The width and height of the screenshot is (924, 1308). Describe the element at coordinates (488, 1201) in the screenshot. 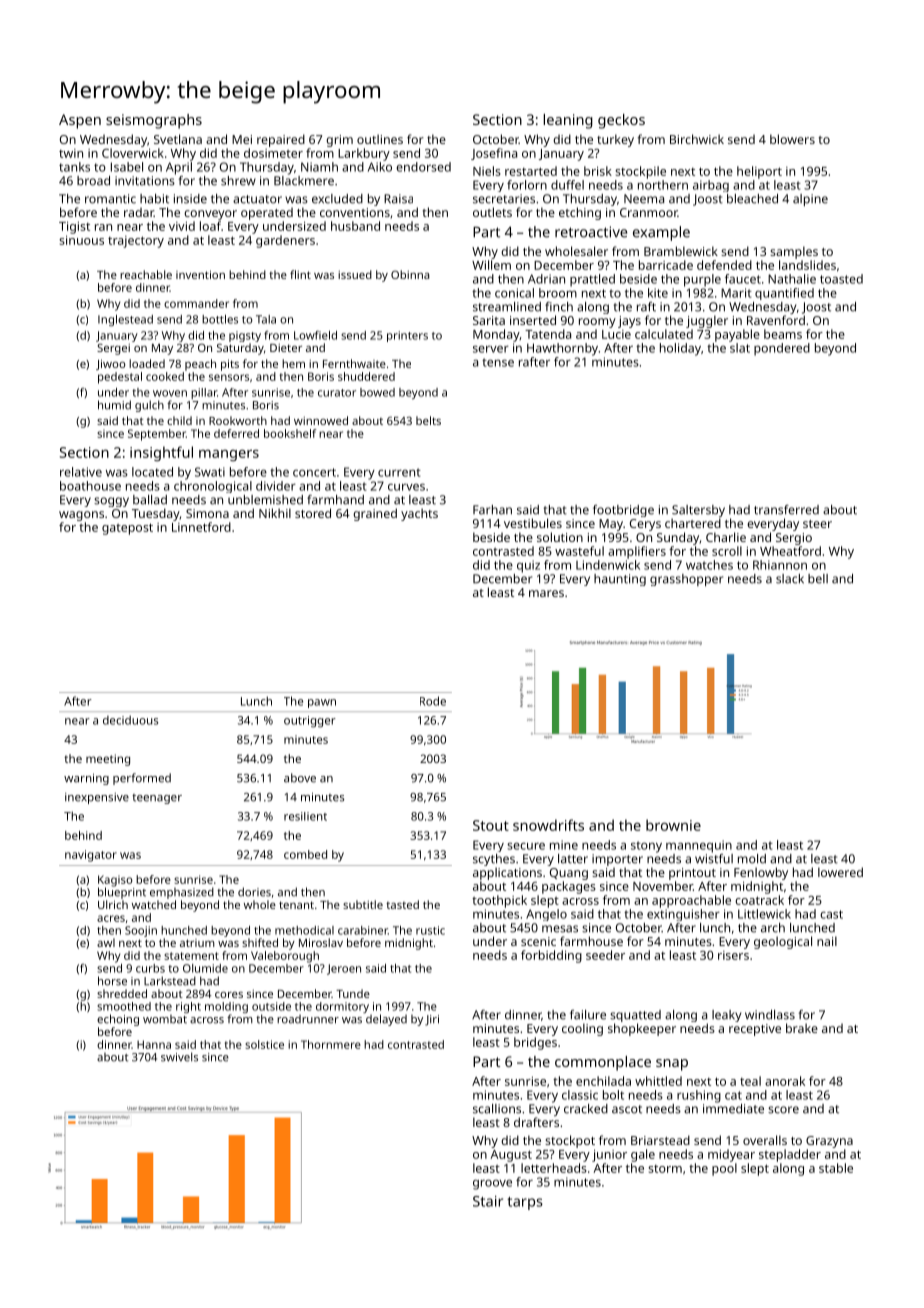

I see `Stair` at that location.
